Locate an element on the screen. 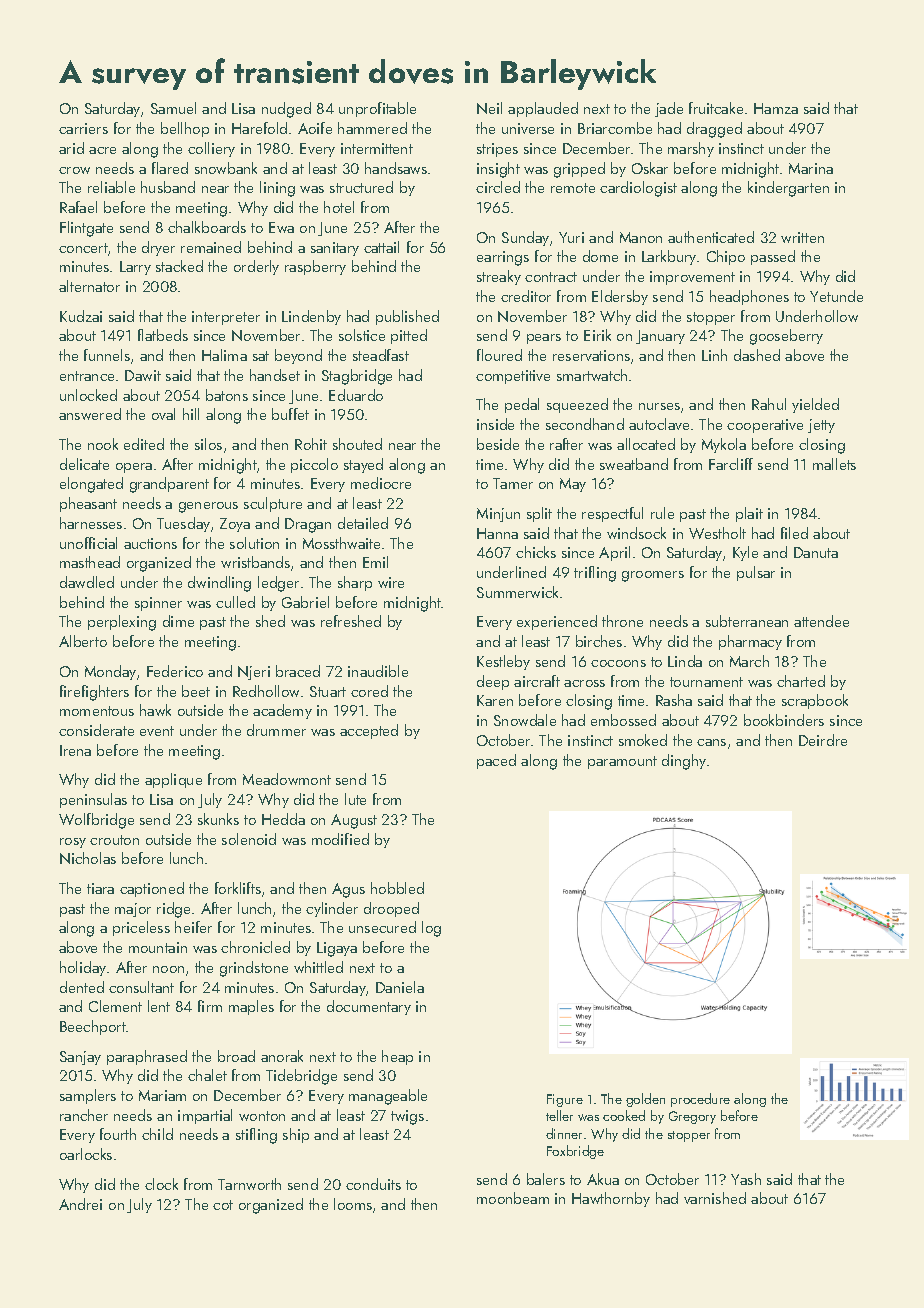 The height and width of the screenshot is (1308, 924). aircraft is located at coordinates (537, 681).
